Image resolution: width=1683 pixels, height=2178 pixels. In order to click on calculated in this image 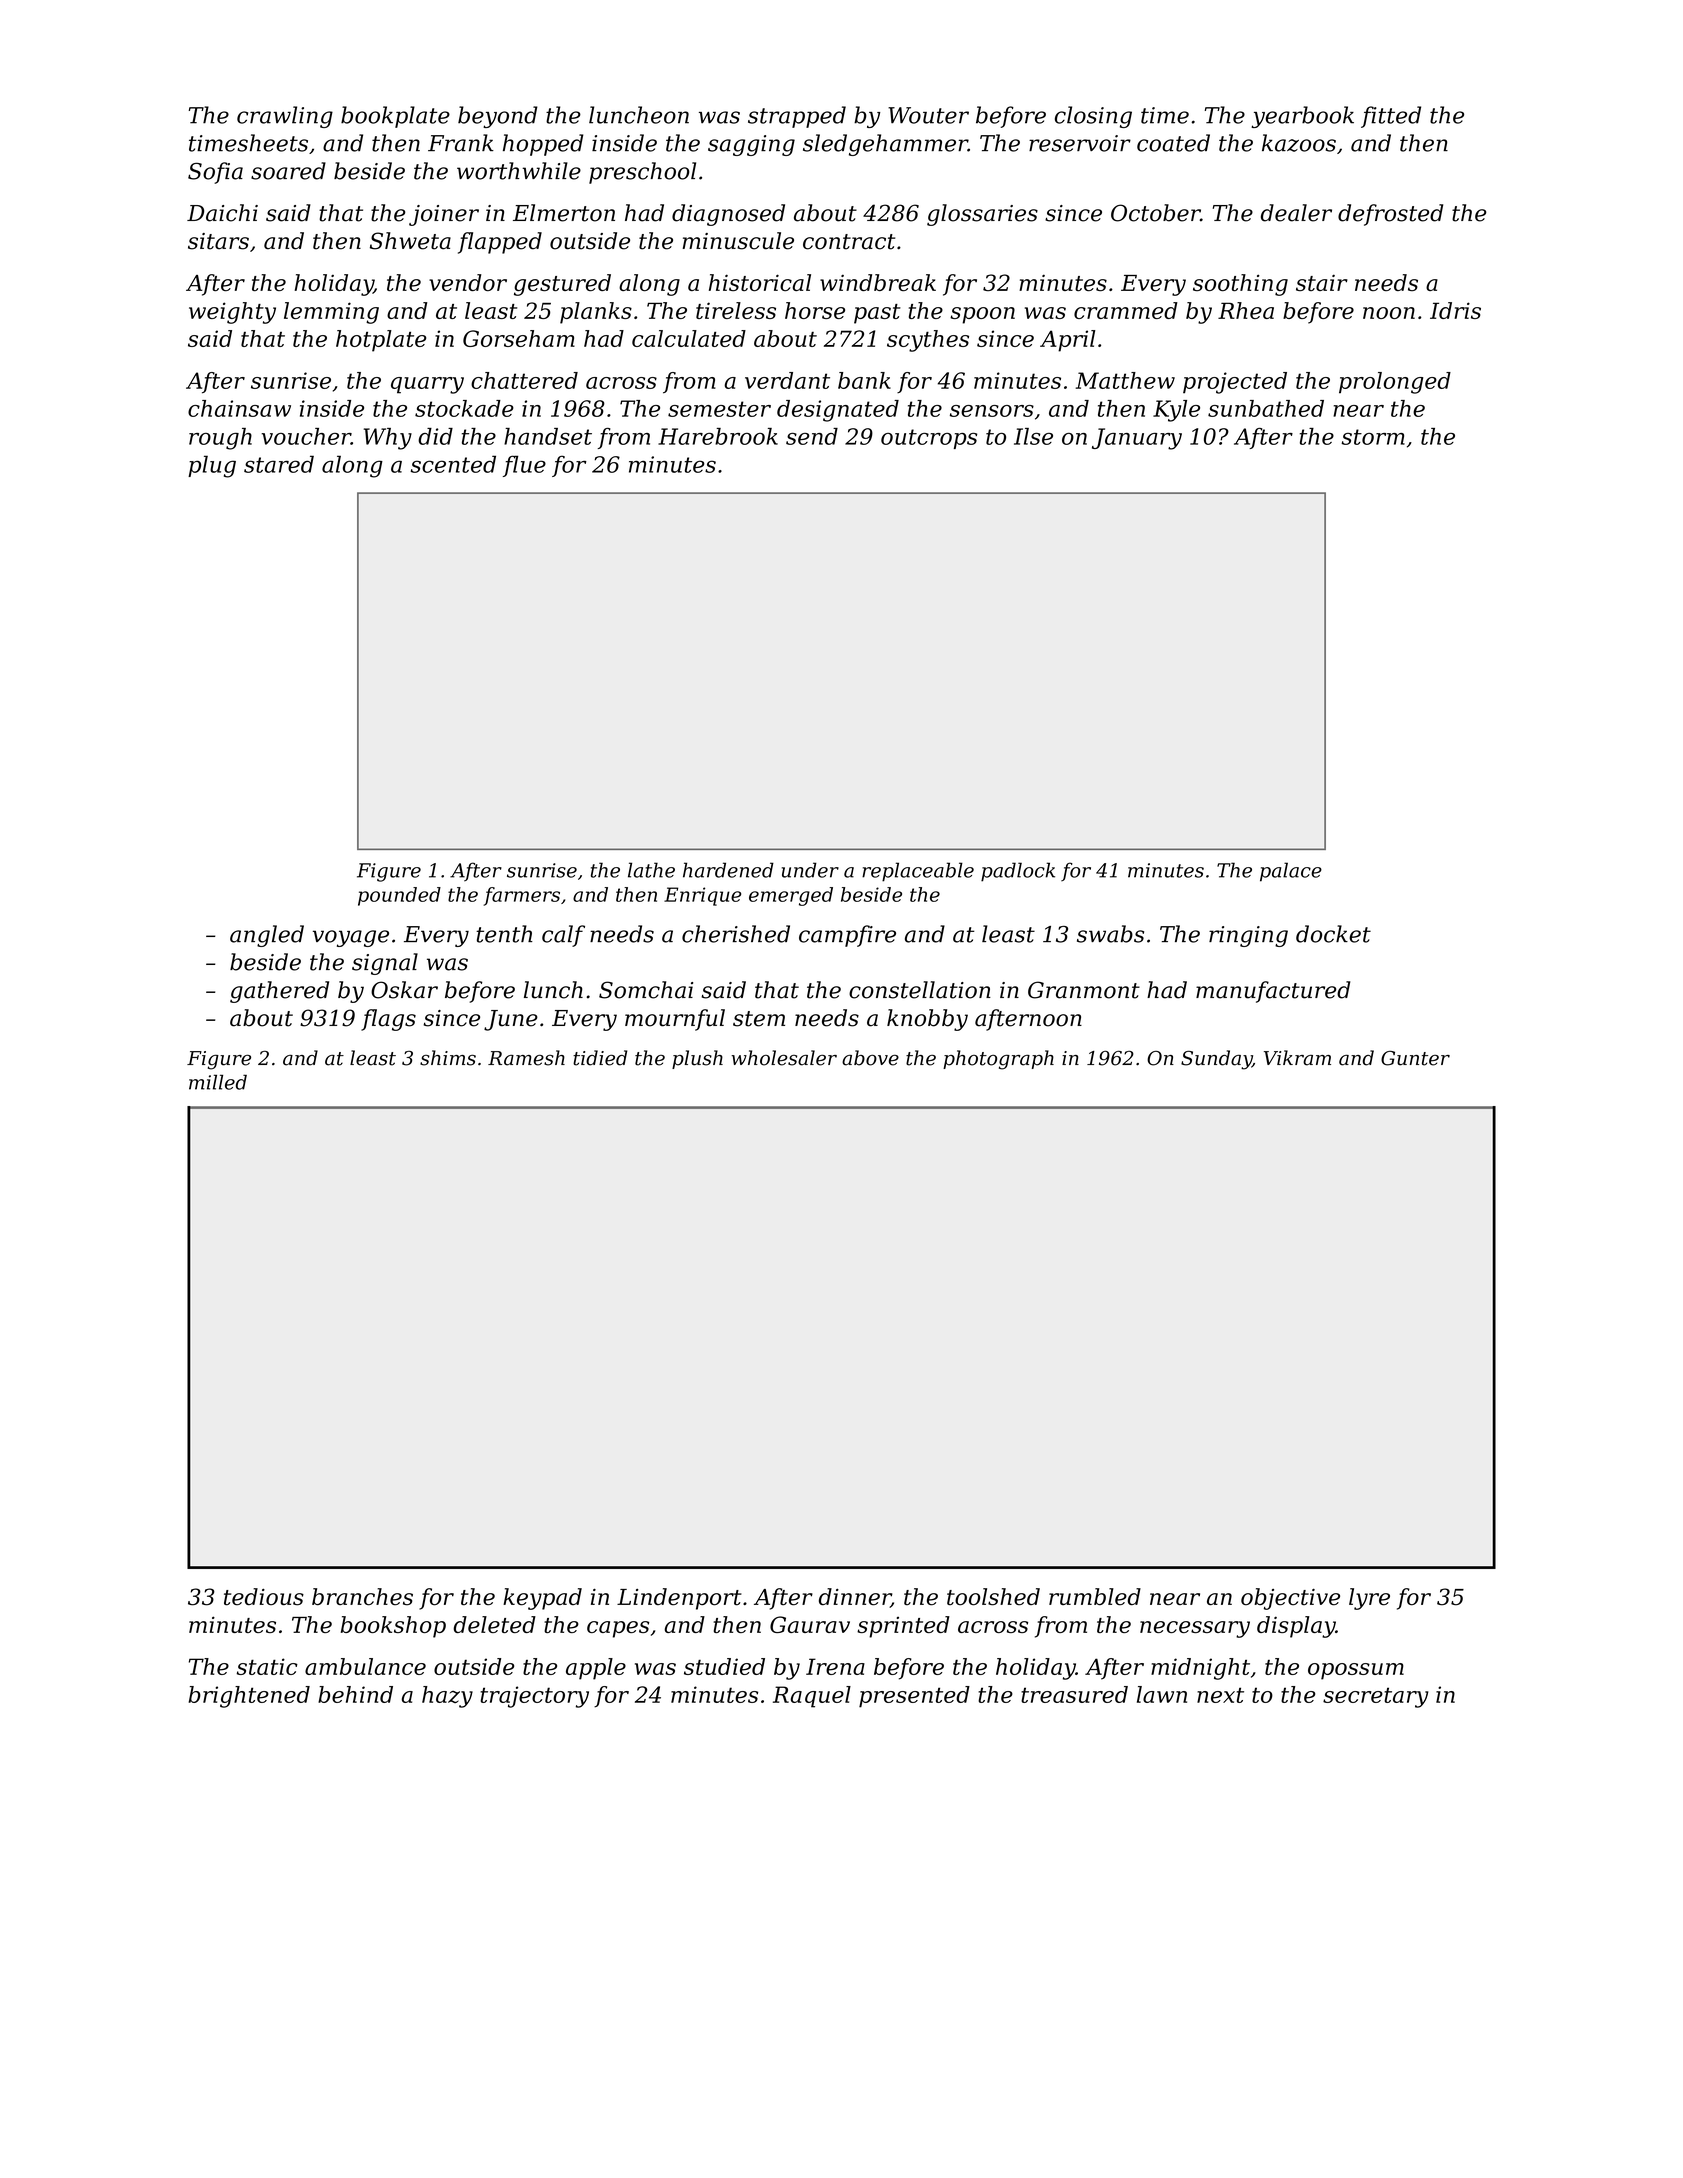, I will do `click(689, 338)`.
